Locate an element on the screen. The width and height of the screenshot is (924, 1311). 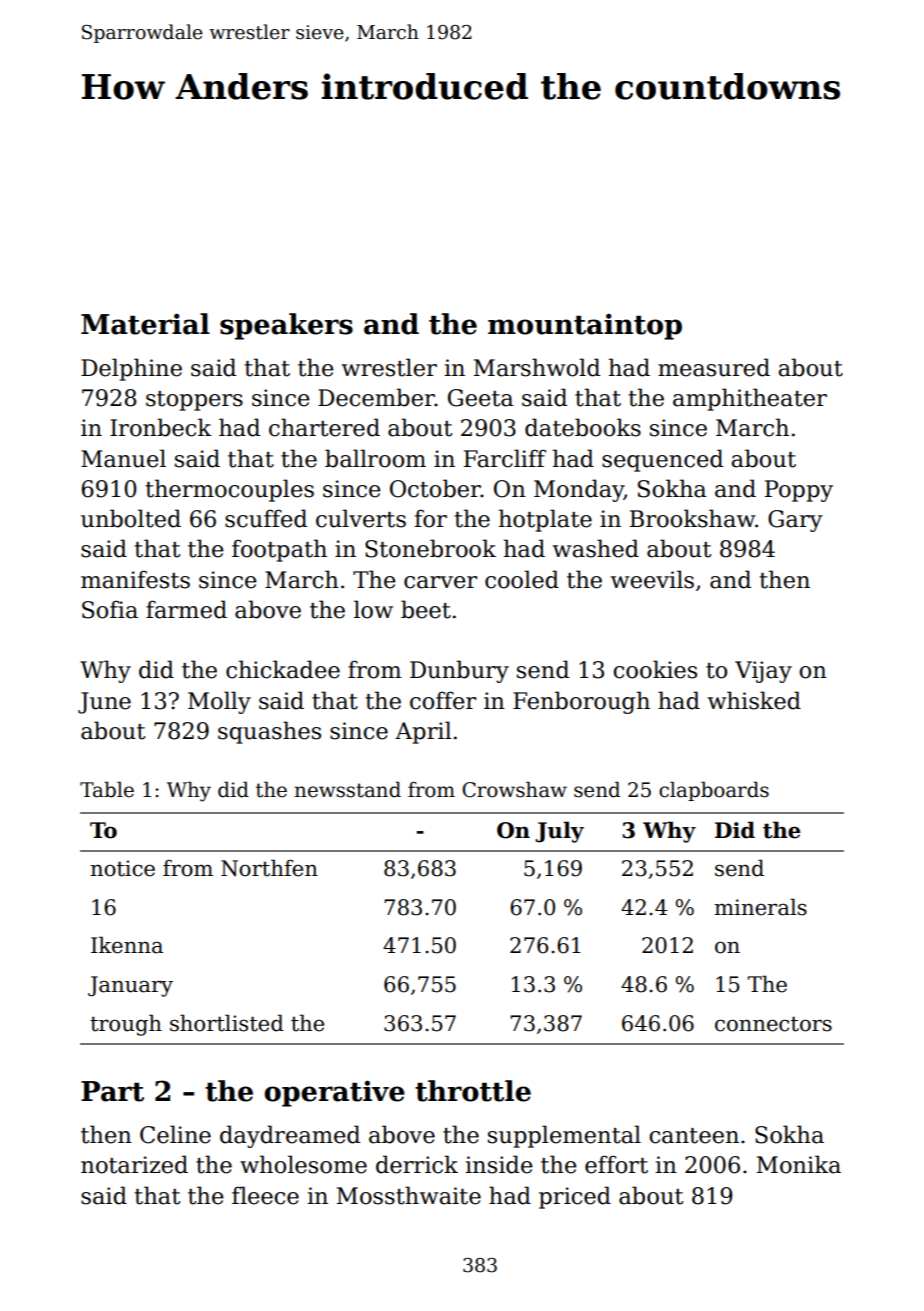
Northfen is located at coordinates (269, 868).
